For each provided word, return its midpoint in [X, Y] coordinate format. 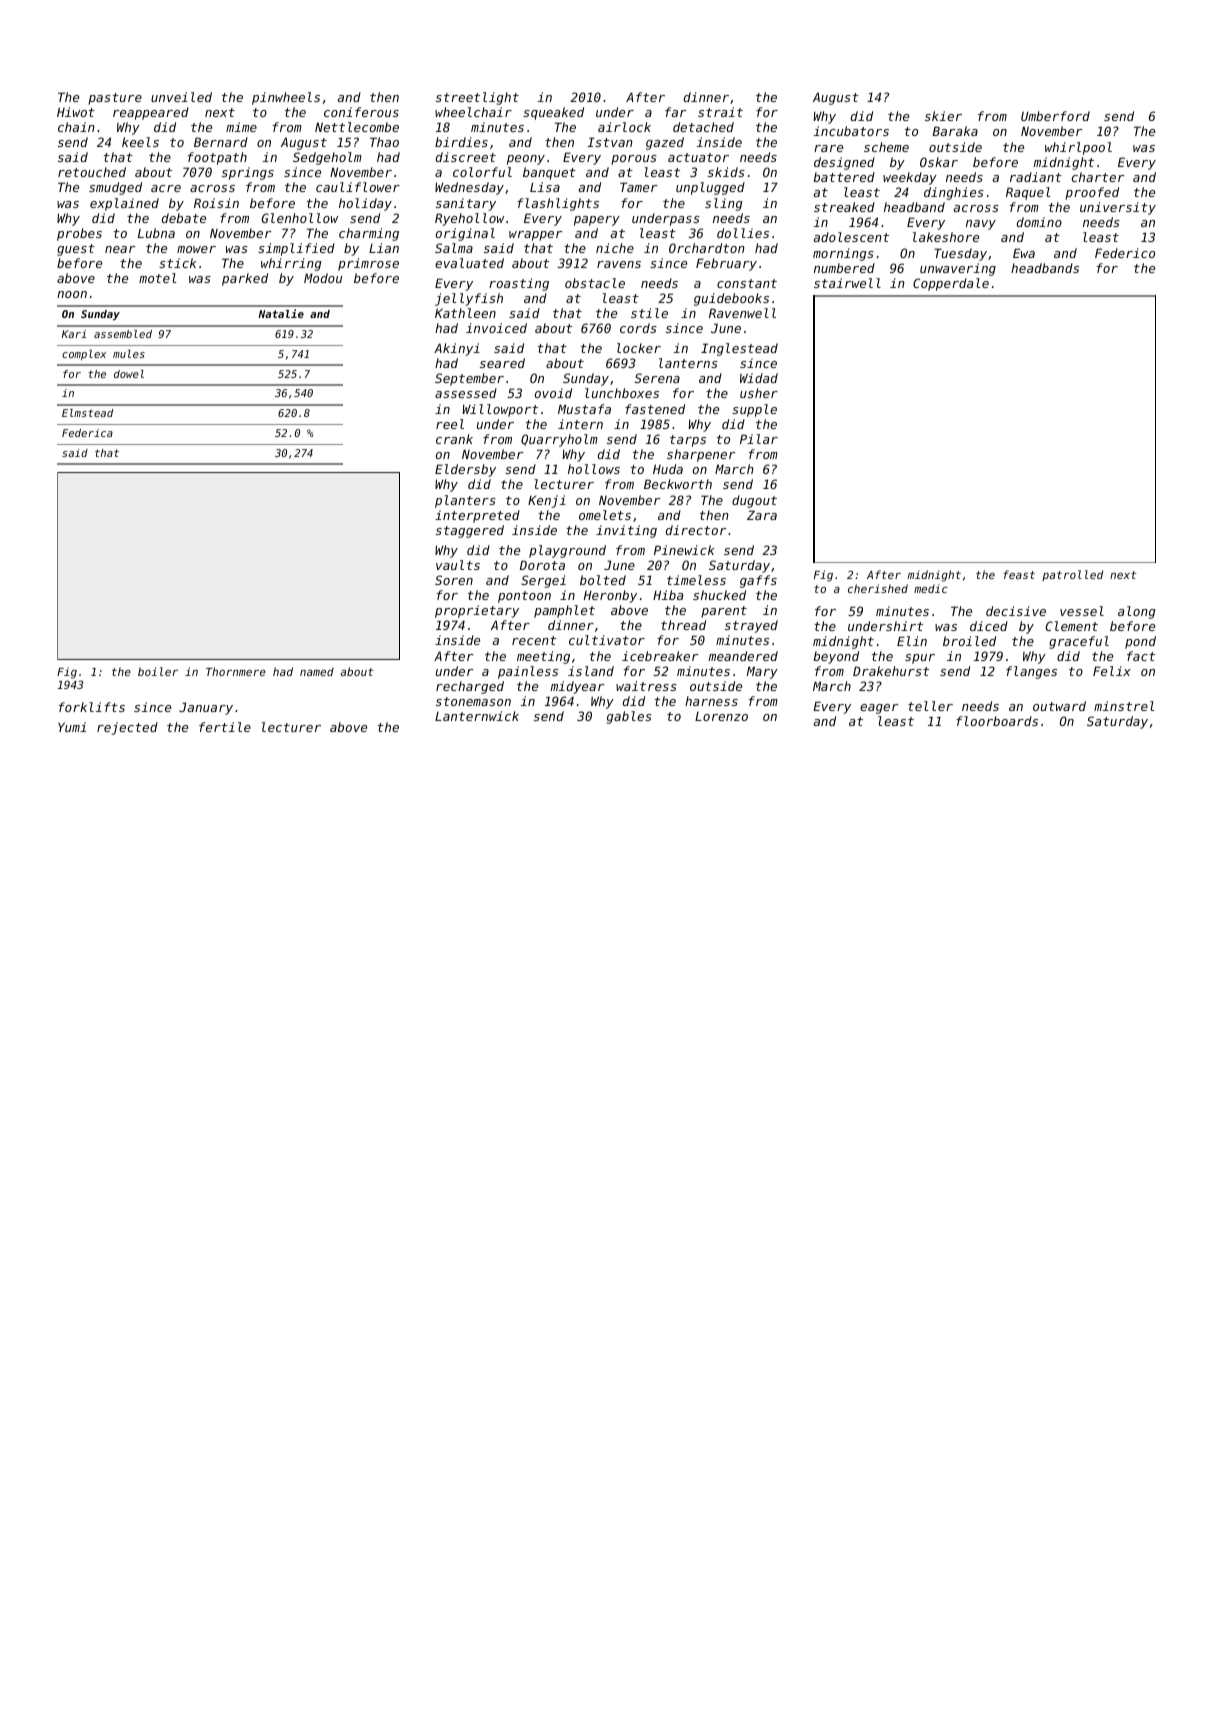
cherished [878, 588]
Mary [762, 672]
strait [720, 112]
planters [465, 501]
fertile [225, 727]
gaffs [758, 581]
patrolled [1072, 575]
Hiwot [76, 112]
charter [1098, 177]
